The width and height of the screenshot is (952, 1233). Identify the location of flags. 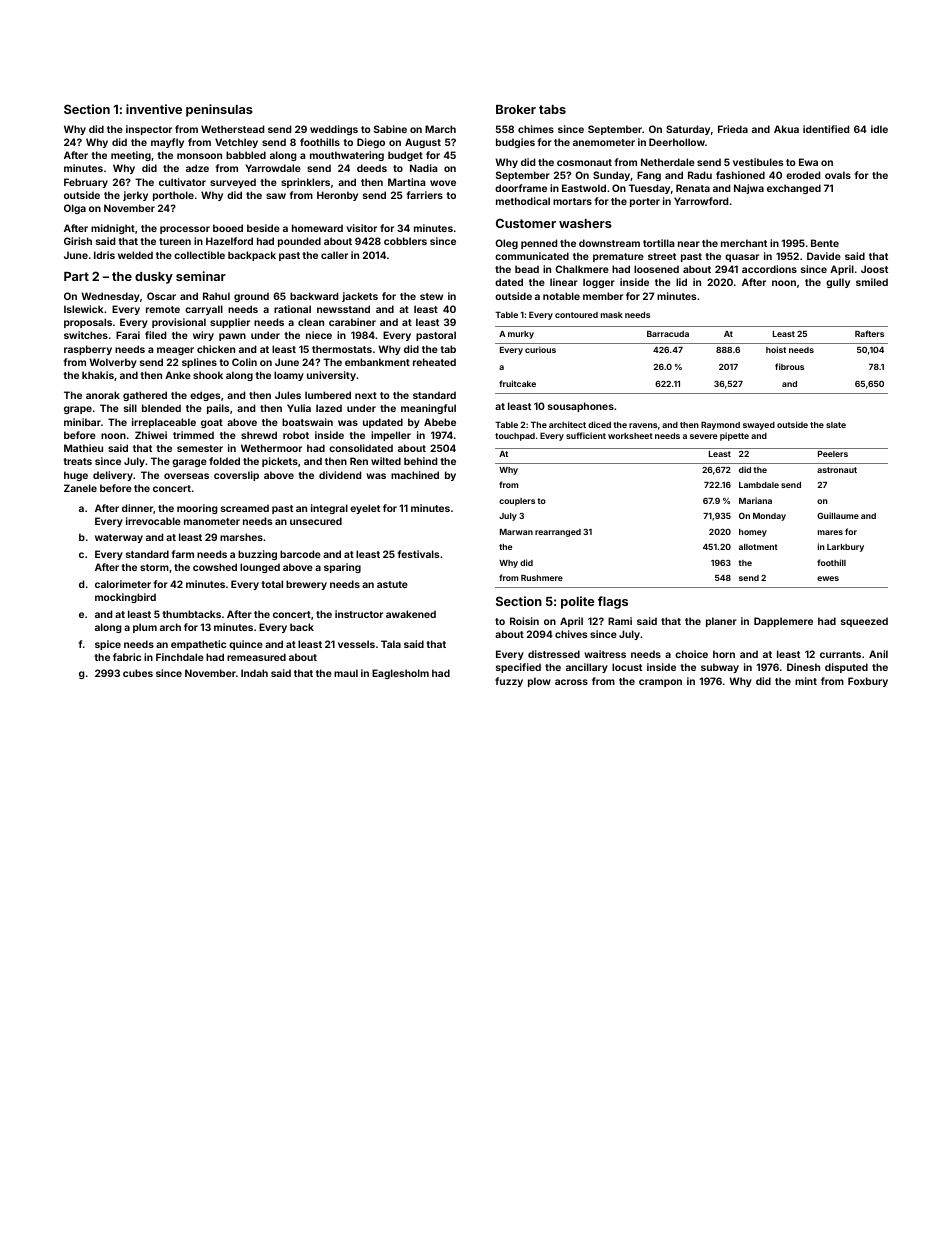
(613, 602).
